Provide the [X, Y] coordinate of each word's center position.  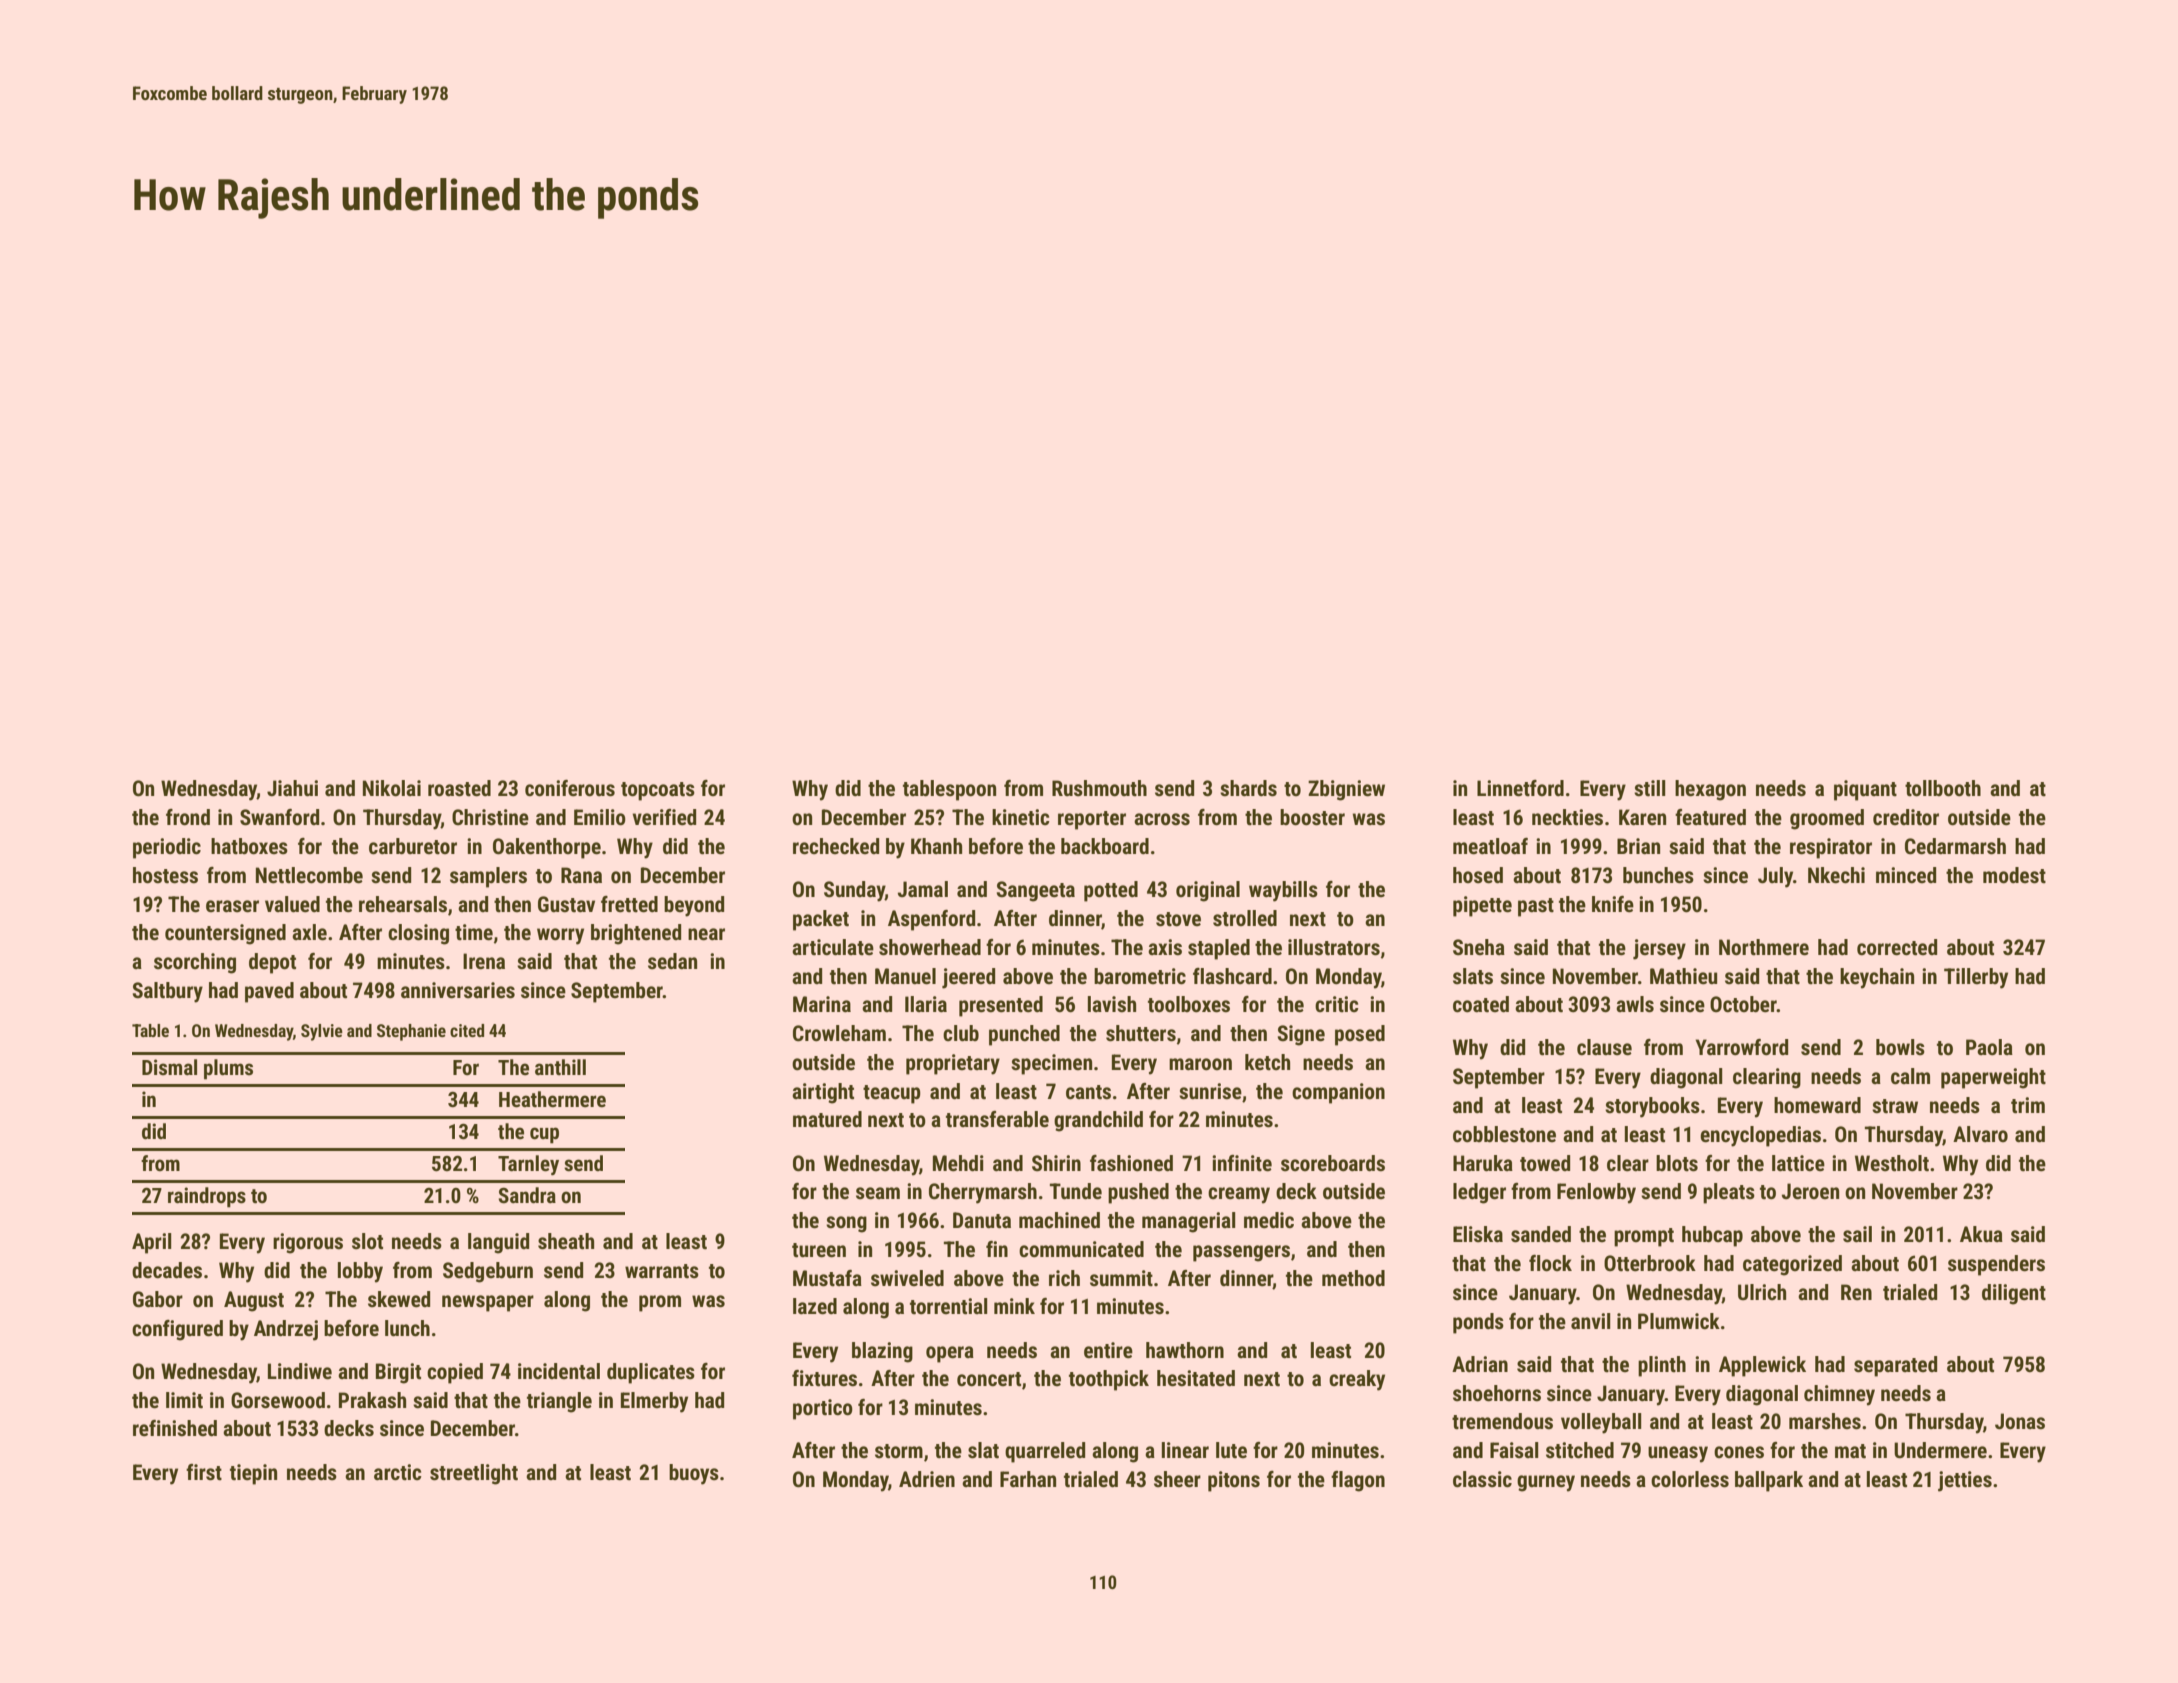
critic [1337, 1004]
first [204, 1472]
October [1743, 1004]
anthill [560, 1067]
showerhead [930, 947]
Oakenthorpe [547, 848]
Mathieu [1683, 976]
